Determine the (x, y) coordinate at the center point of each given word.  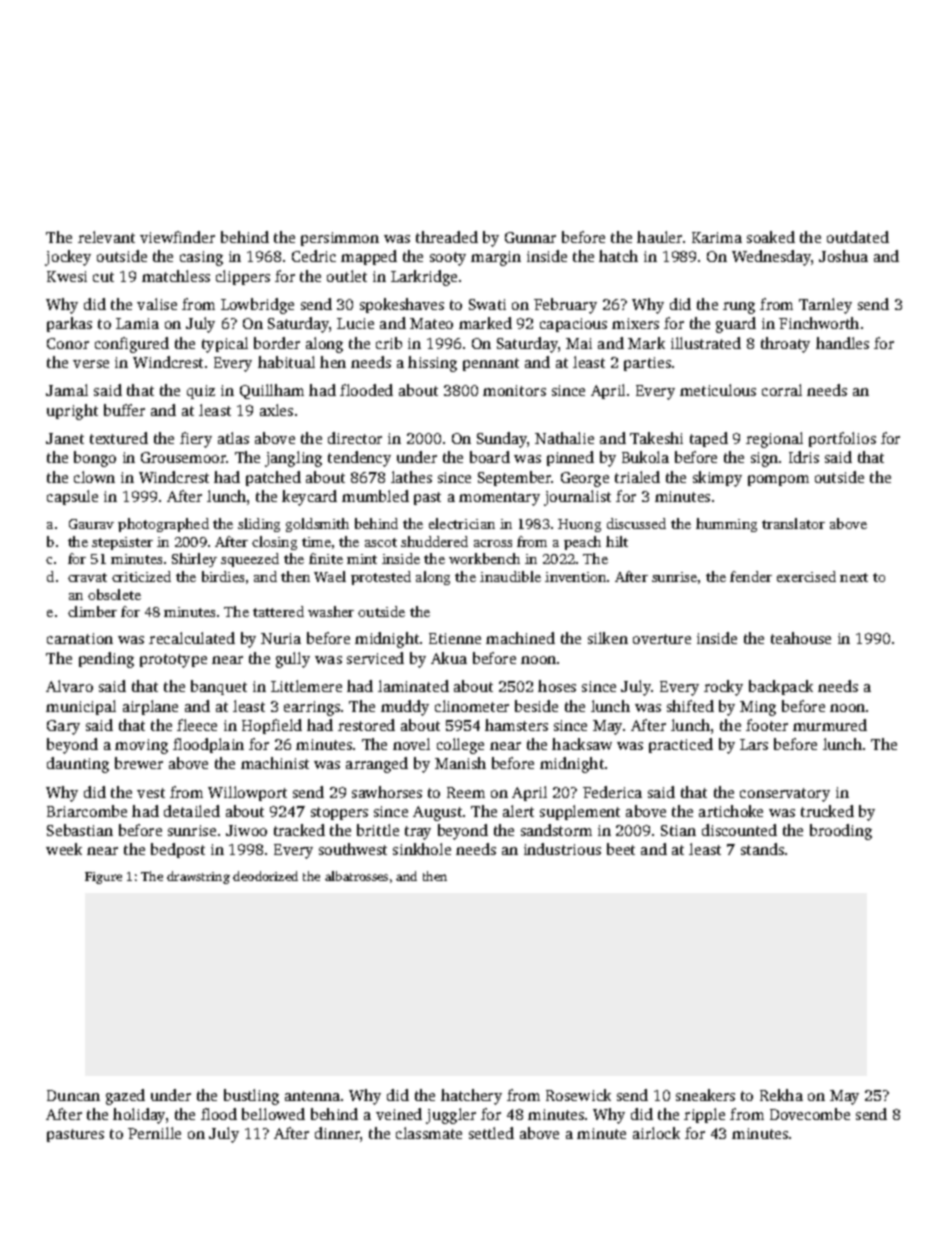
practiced (681, 745)
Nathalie (564, 438)
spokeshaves (402, 305)
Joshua (843, 256)
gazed (125, 1097)
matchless (176, 276)
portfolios (842, 439)
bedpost (178, 850)
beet (621, 849)
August (437, 813)
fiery (196, 440)
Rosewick (578, 1095)
